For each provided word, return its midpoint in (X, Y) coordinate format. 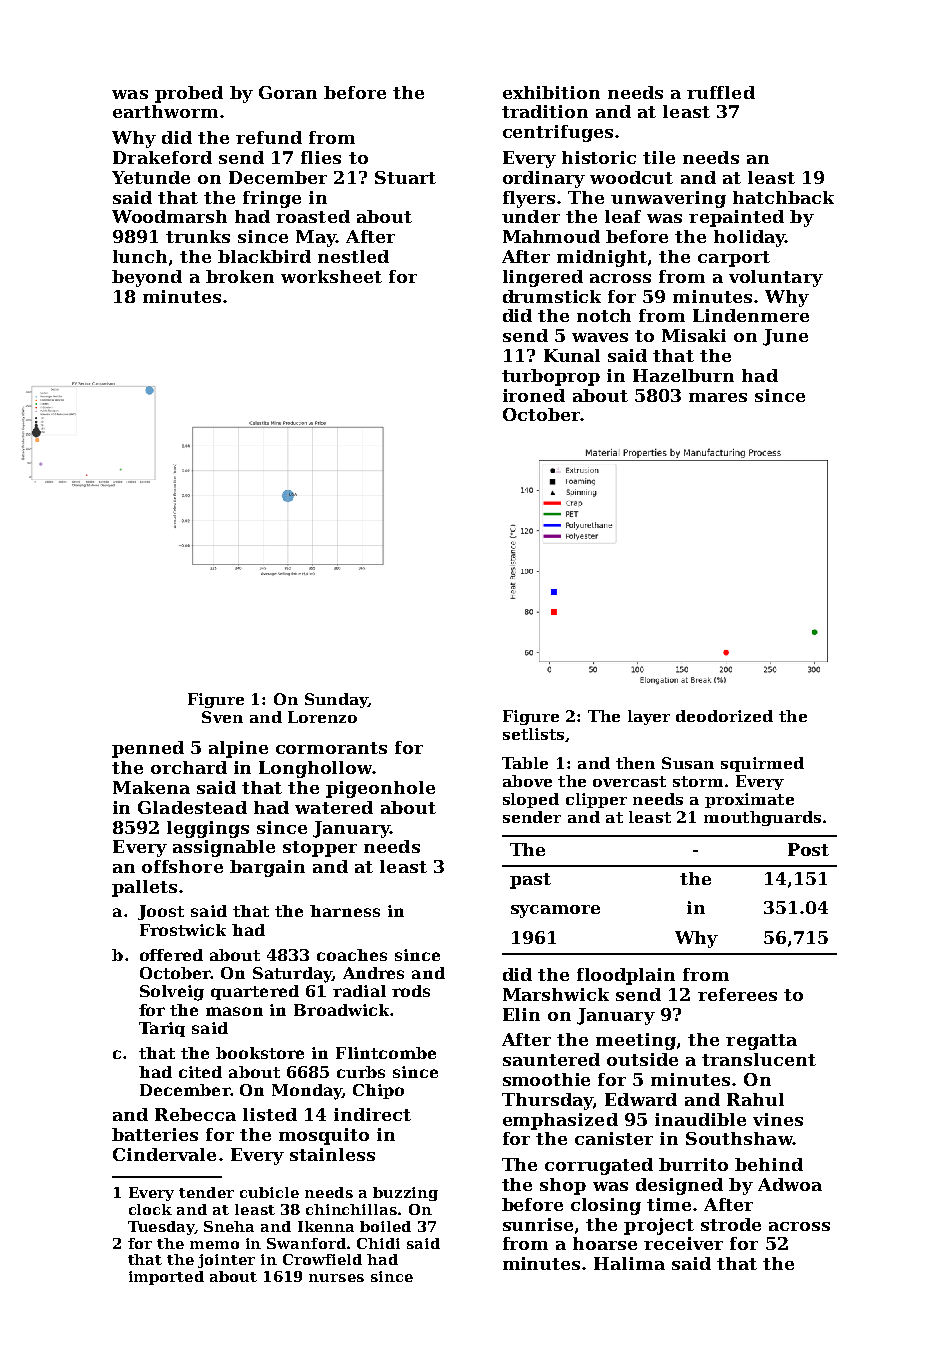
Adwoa (790, 1184)
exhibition (551, 92)
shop (563, 1186)
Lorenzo (322, 717)
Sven (222, 717)
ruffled (721, 92)
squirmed (762, 764)
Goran (288, 92)
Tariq (162, 1029)
